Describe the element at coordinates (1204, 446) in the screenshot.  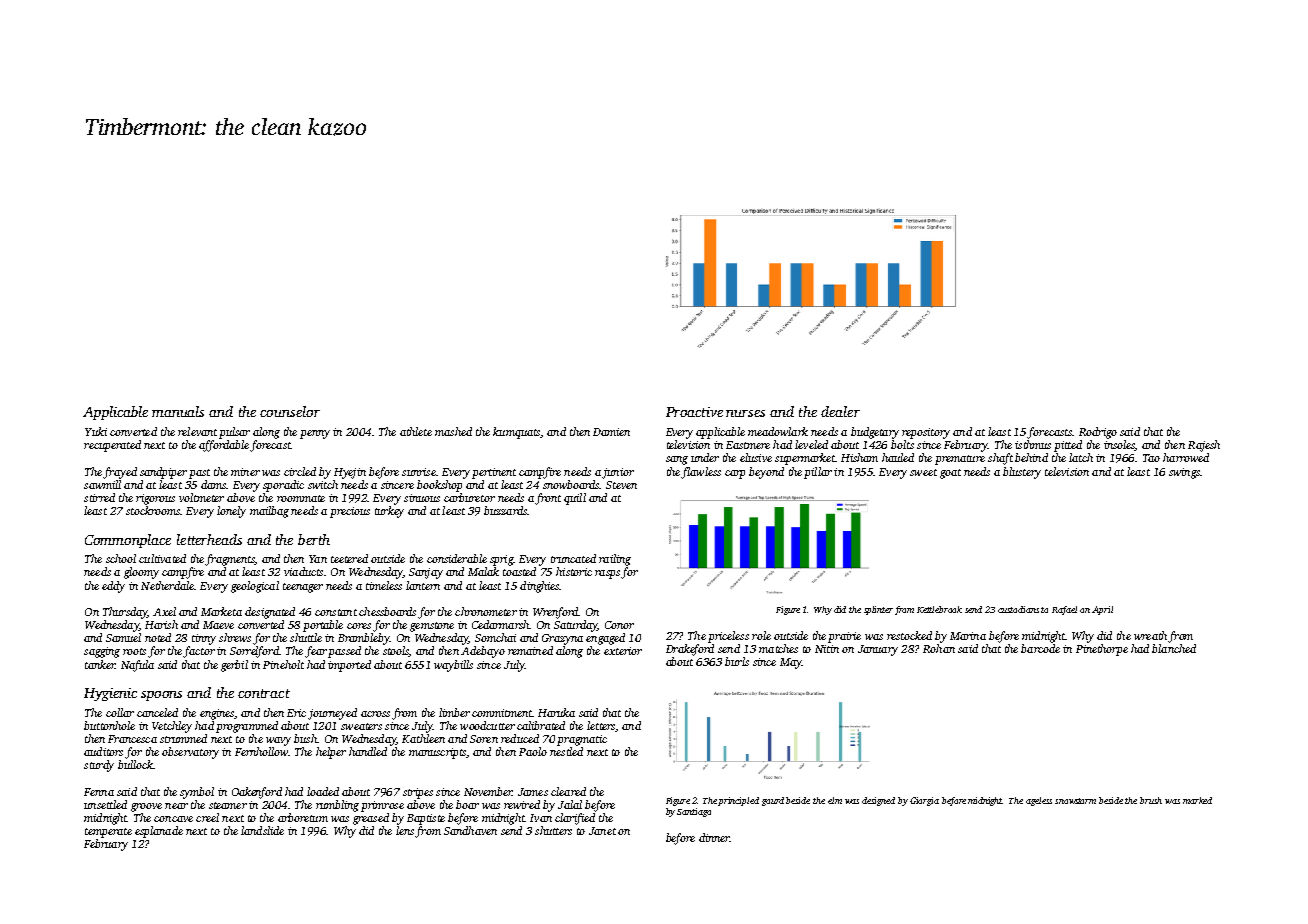
I see `Rajesh` at that location.
